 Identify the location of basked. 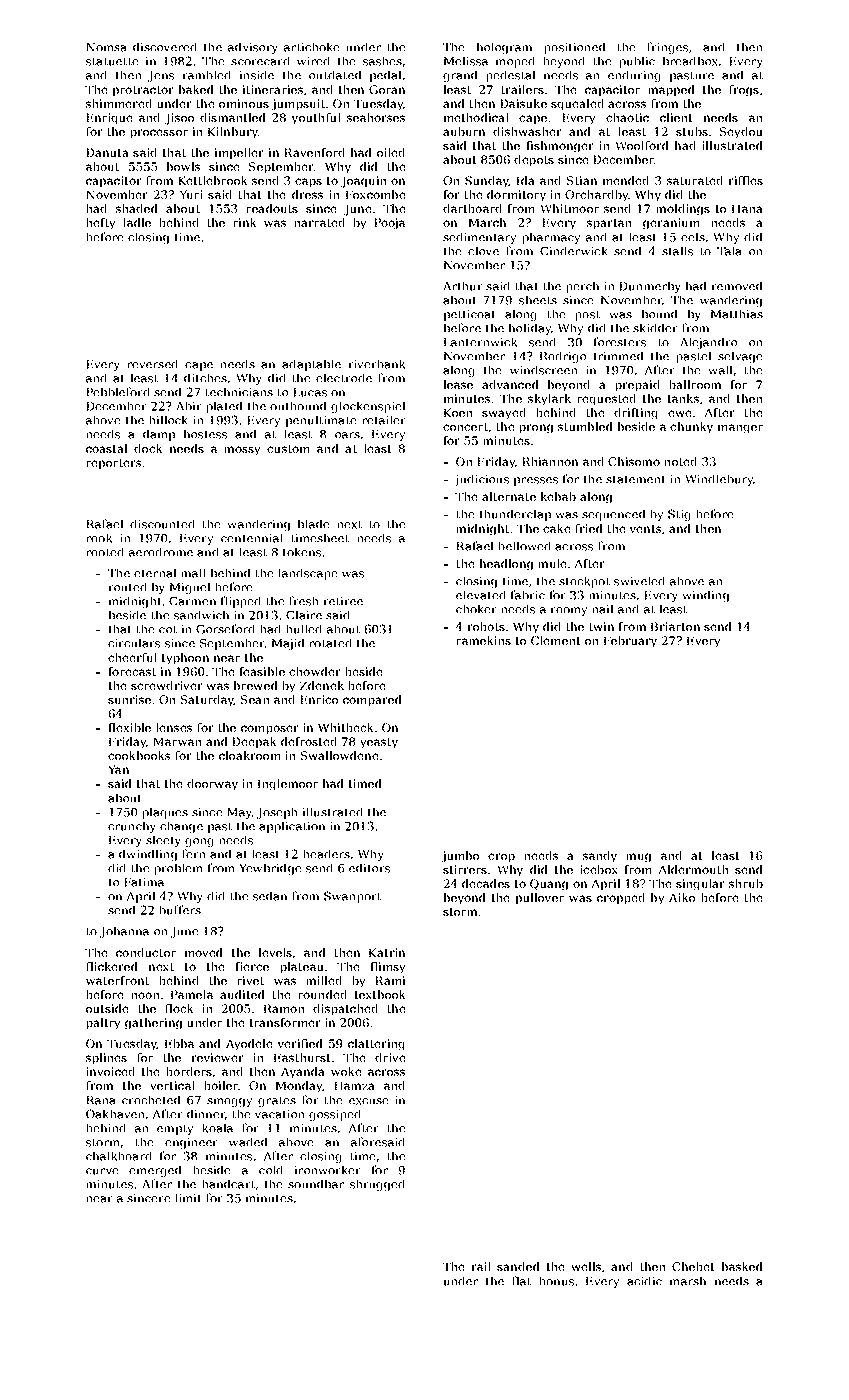
(742, 1266).
